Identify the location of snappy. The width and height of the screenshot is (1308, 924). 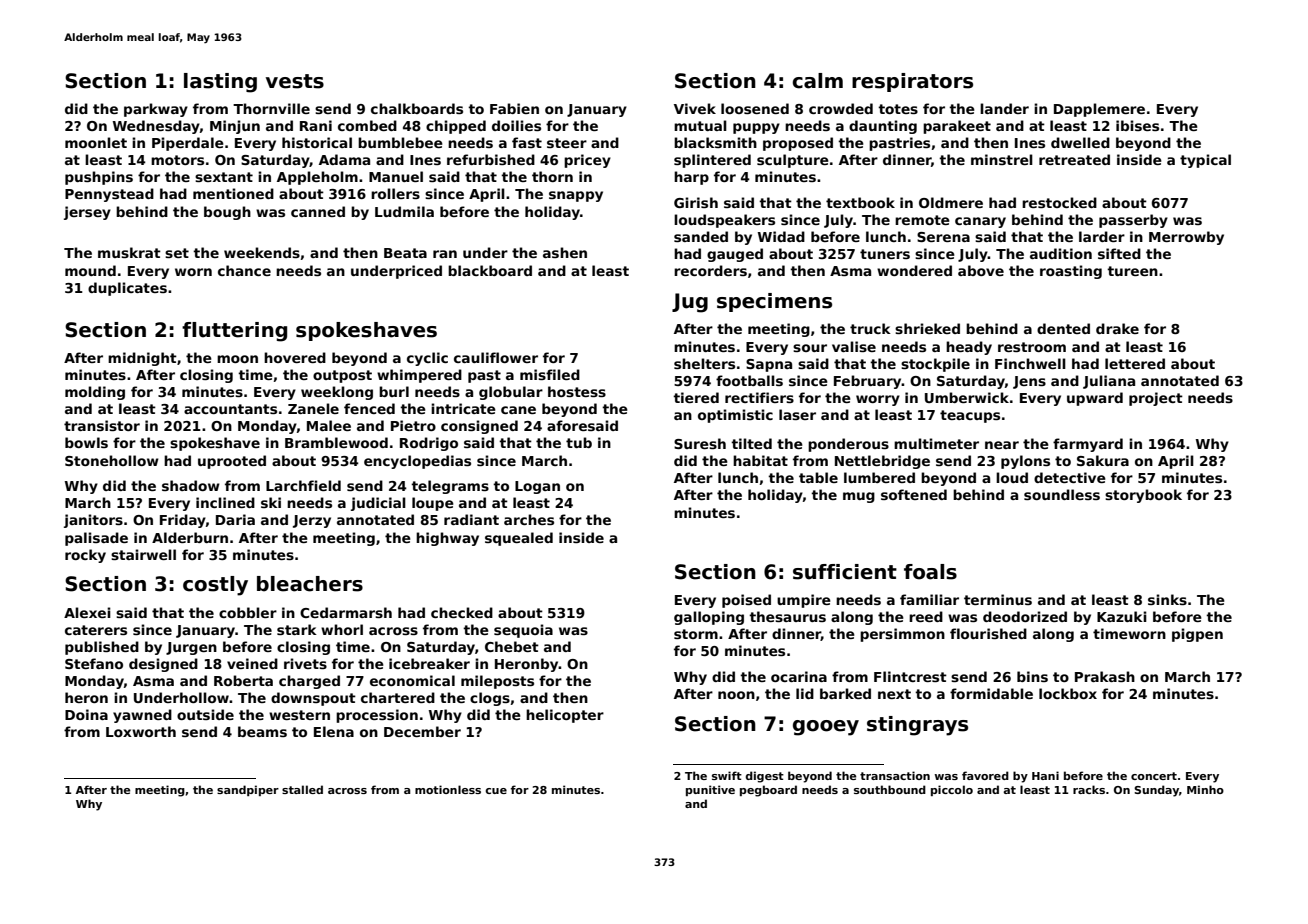
(576, 196).
